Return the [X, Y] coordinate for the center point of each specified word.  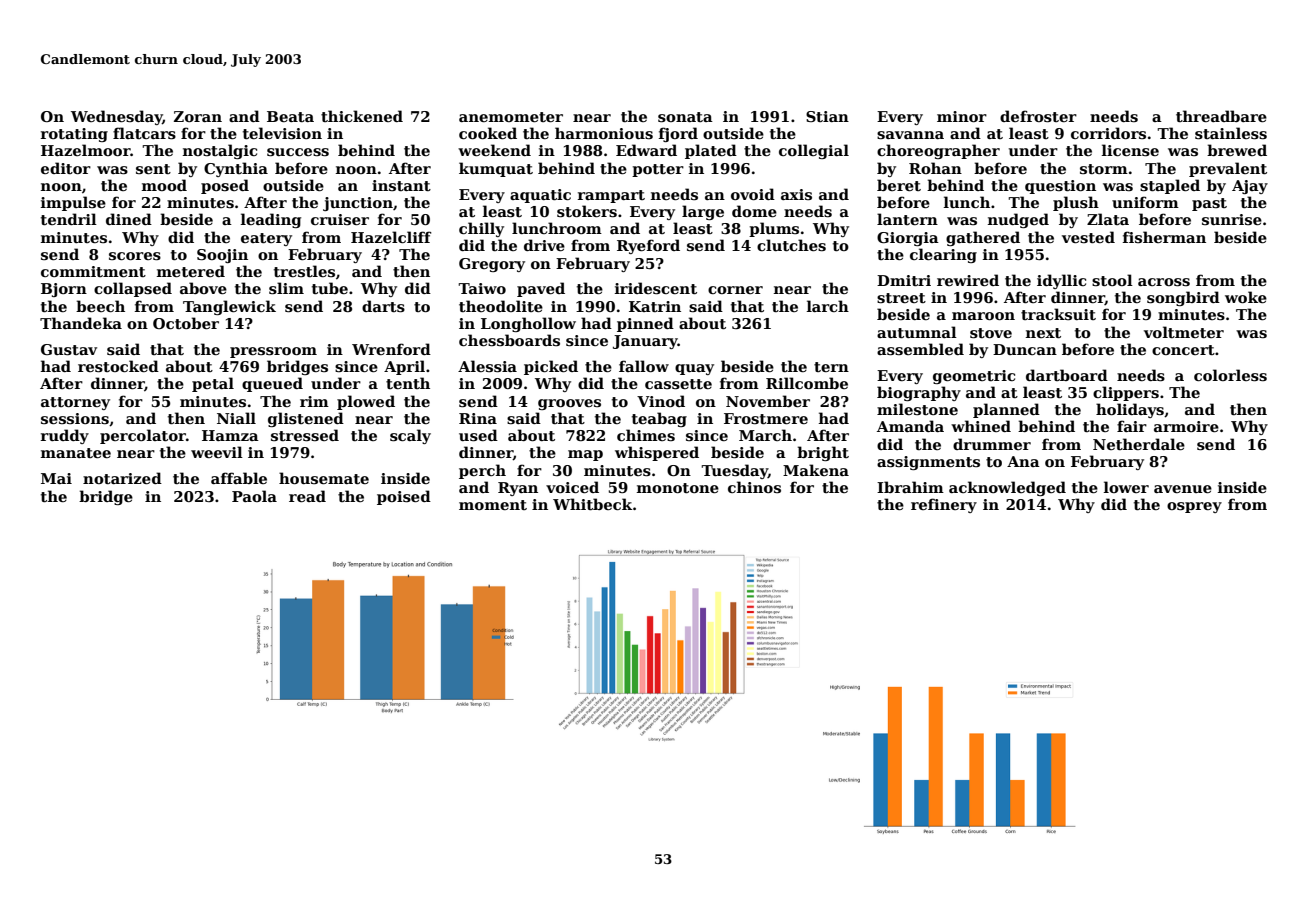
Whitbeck [593, 504]
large [703, 212]
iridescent [656, 288]
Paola [254, 496]
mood [164, 185]
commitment [93, 271]
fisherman [1164, 237]
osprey [1194, 507]
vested [1088, 237]
